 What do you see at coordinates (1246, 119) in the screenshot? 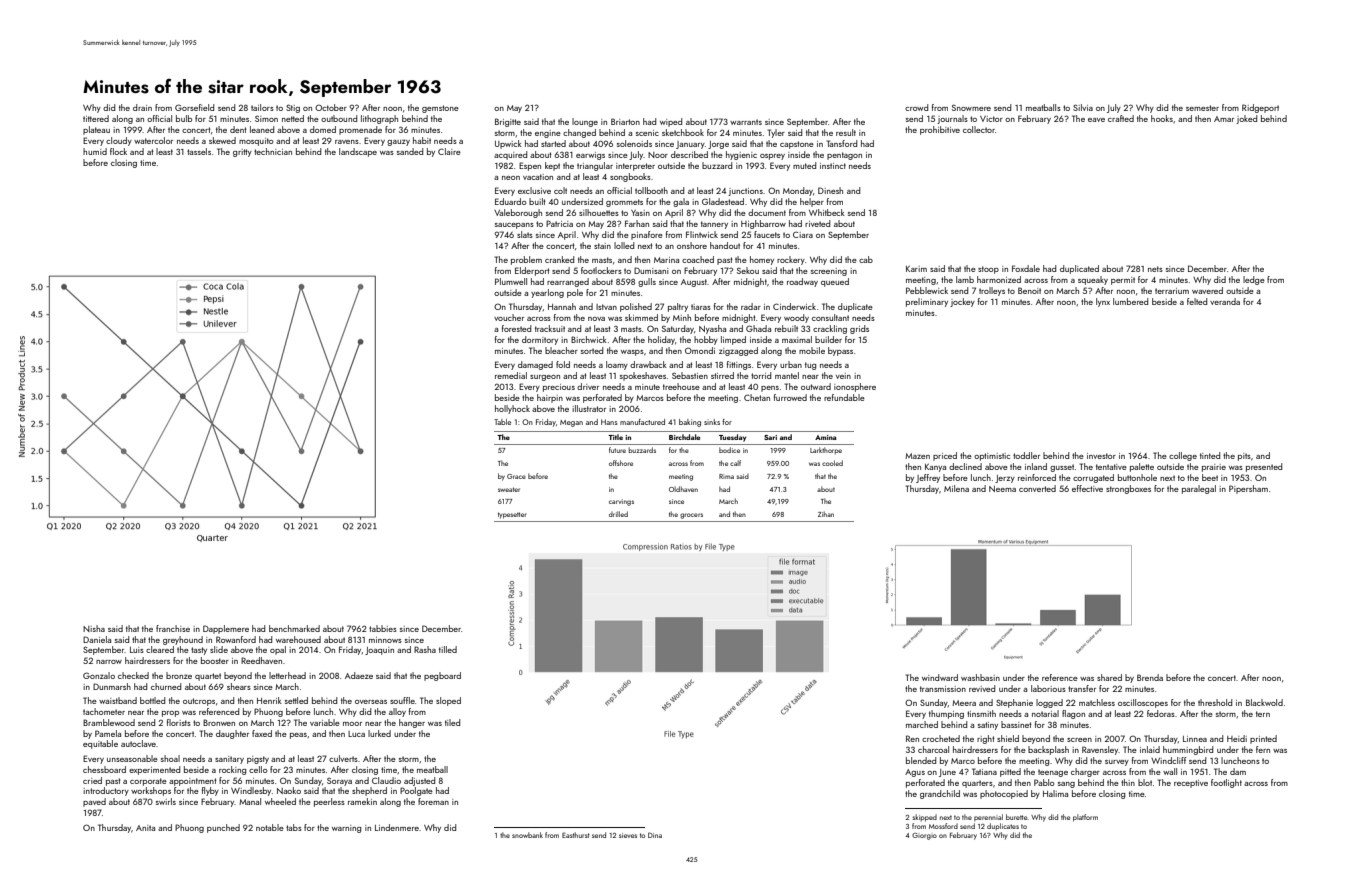
I see `joked` at bounding box center [1246, 119].
